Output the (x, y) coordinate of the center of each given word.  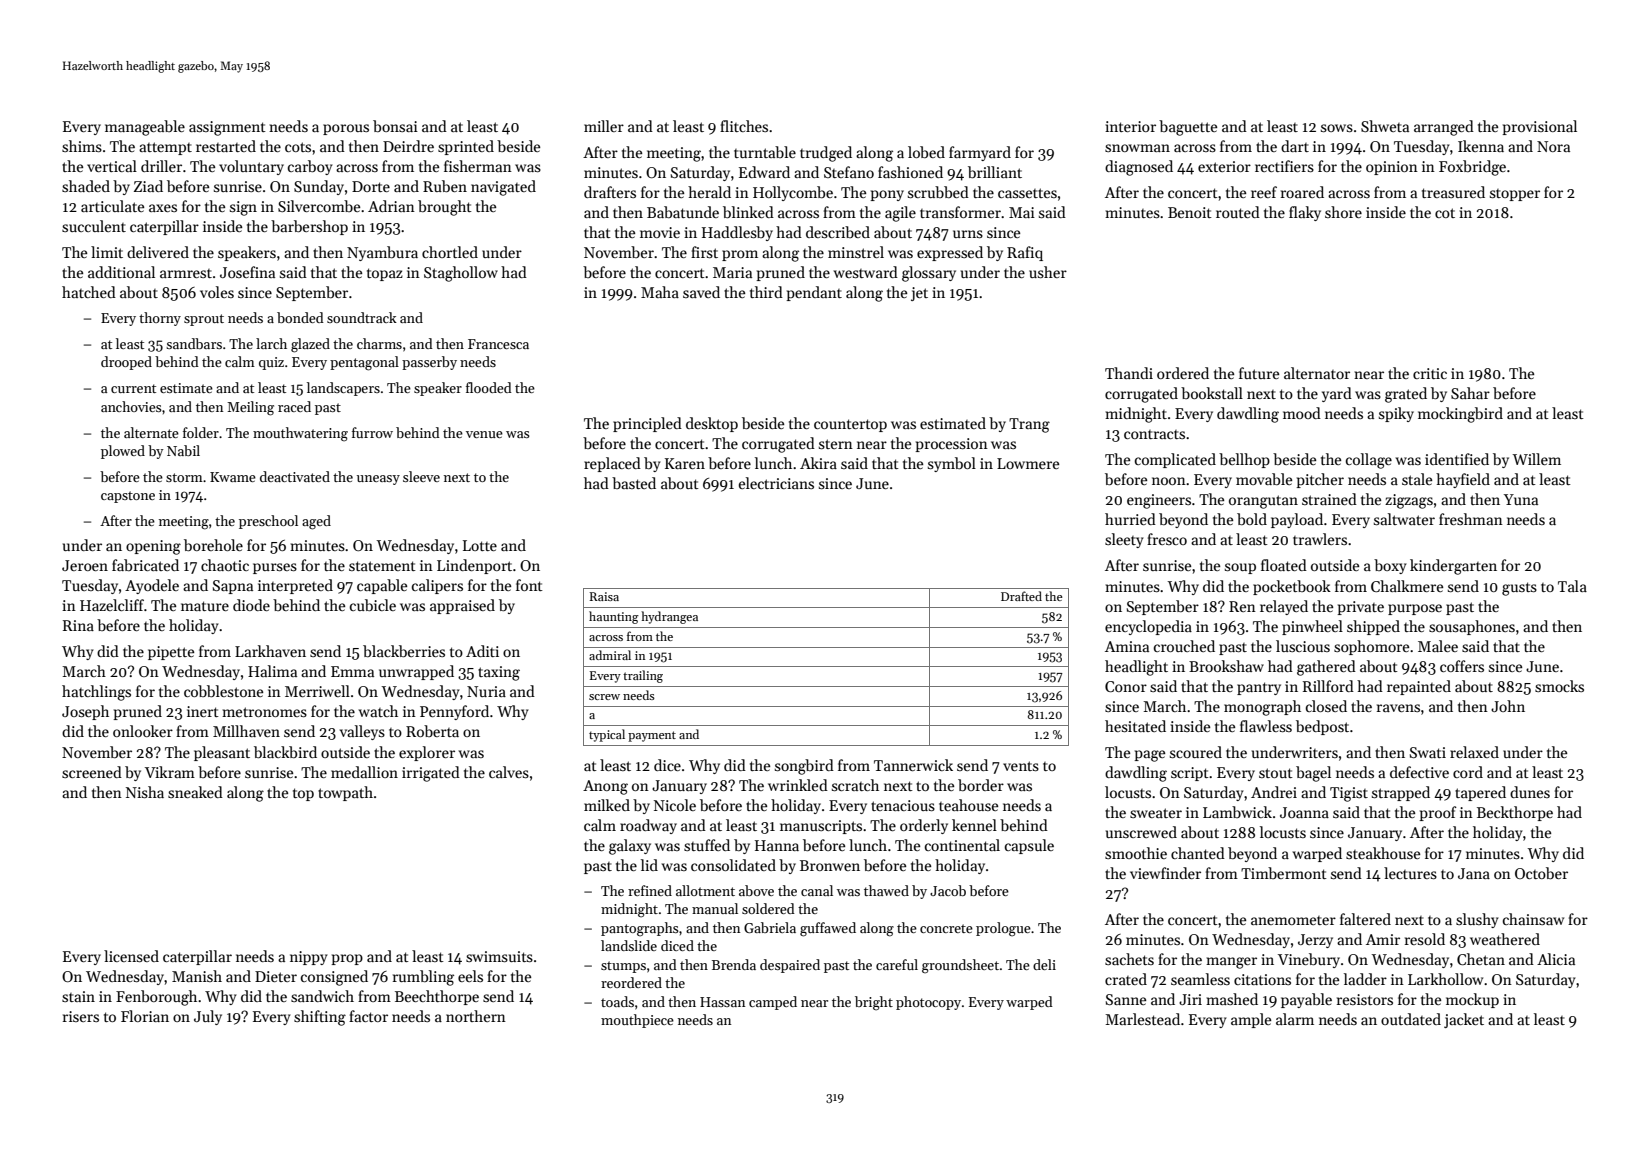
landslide (629, 945)
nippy (309, 958)
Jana (1474, 873)
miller (604, 126)
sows (1337, 128)
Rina (78, 625)
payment (652, 736)
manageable (145, 128)
